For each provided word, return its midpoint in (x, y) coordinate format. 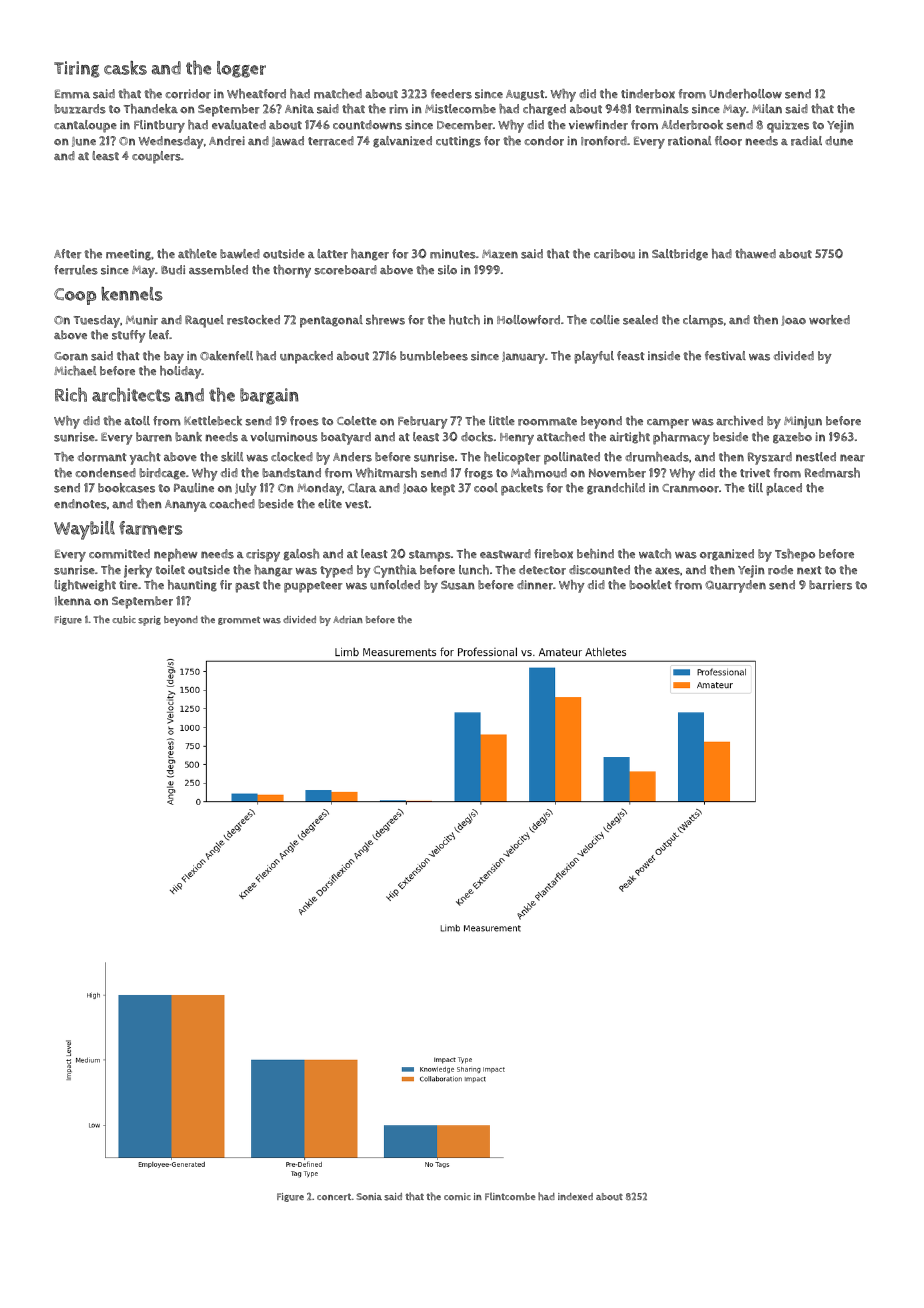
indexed (575, 1196)
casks (125, 68)
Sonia (369, 1196)
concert (334, 1197)
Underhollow (745, 94)
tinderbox (648, 94)
